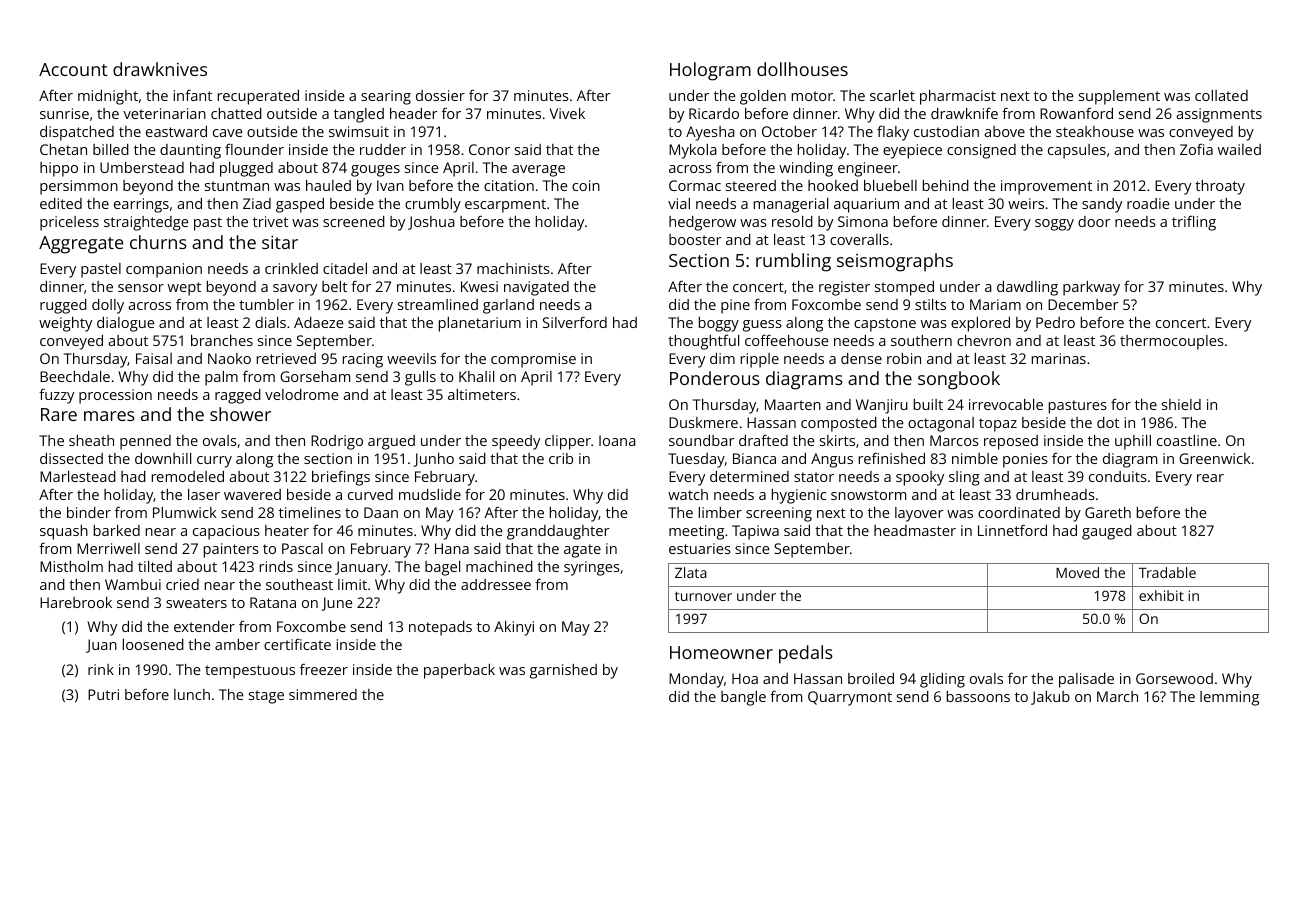  Describe the element at coordinates (1229, 698) in the screenshot. I see `lemming` at that location.
